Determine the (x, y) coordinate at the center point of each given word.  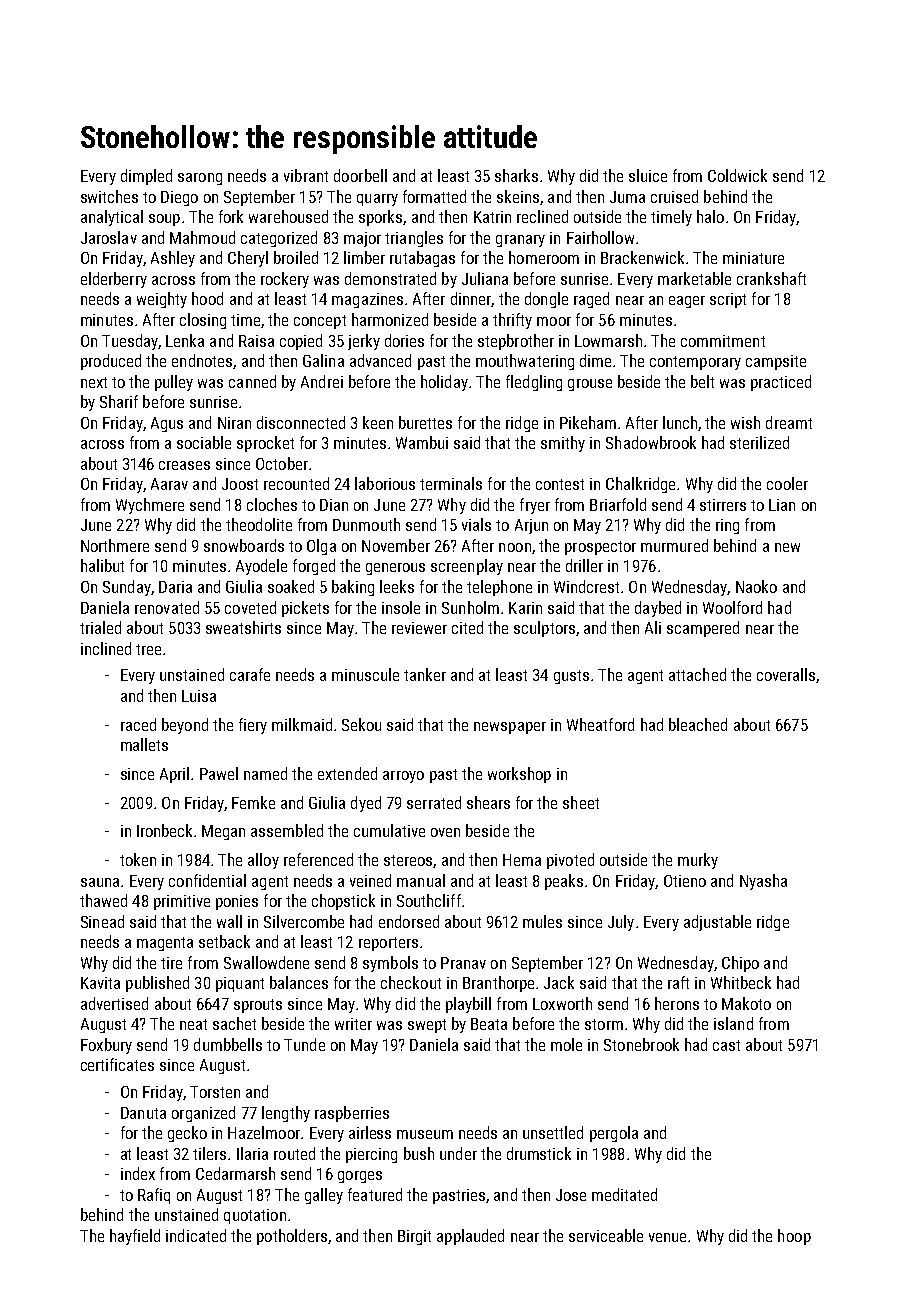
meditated (624, 1194)
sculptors (544, 629)
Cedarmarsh (235, 1173)
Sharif (119, 401)
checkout (411, 982)
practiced (781, 383)
